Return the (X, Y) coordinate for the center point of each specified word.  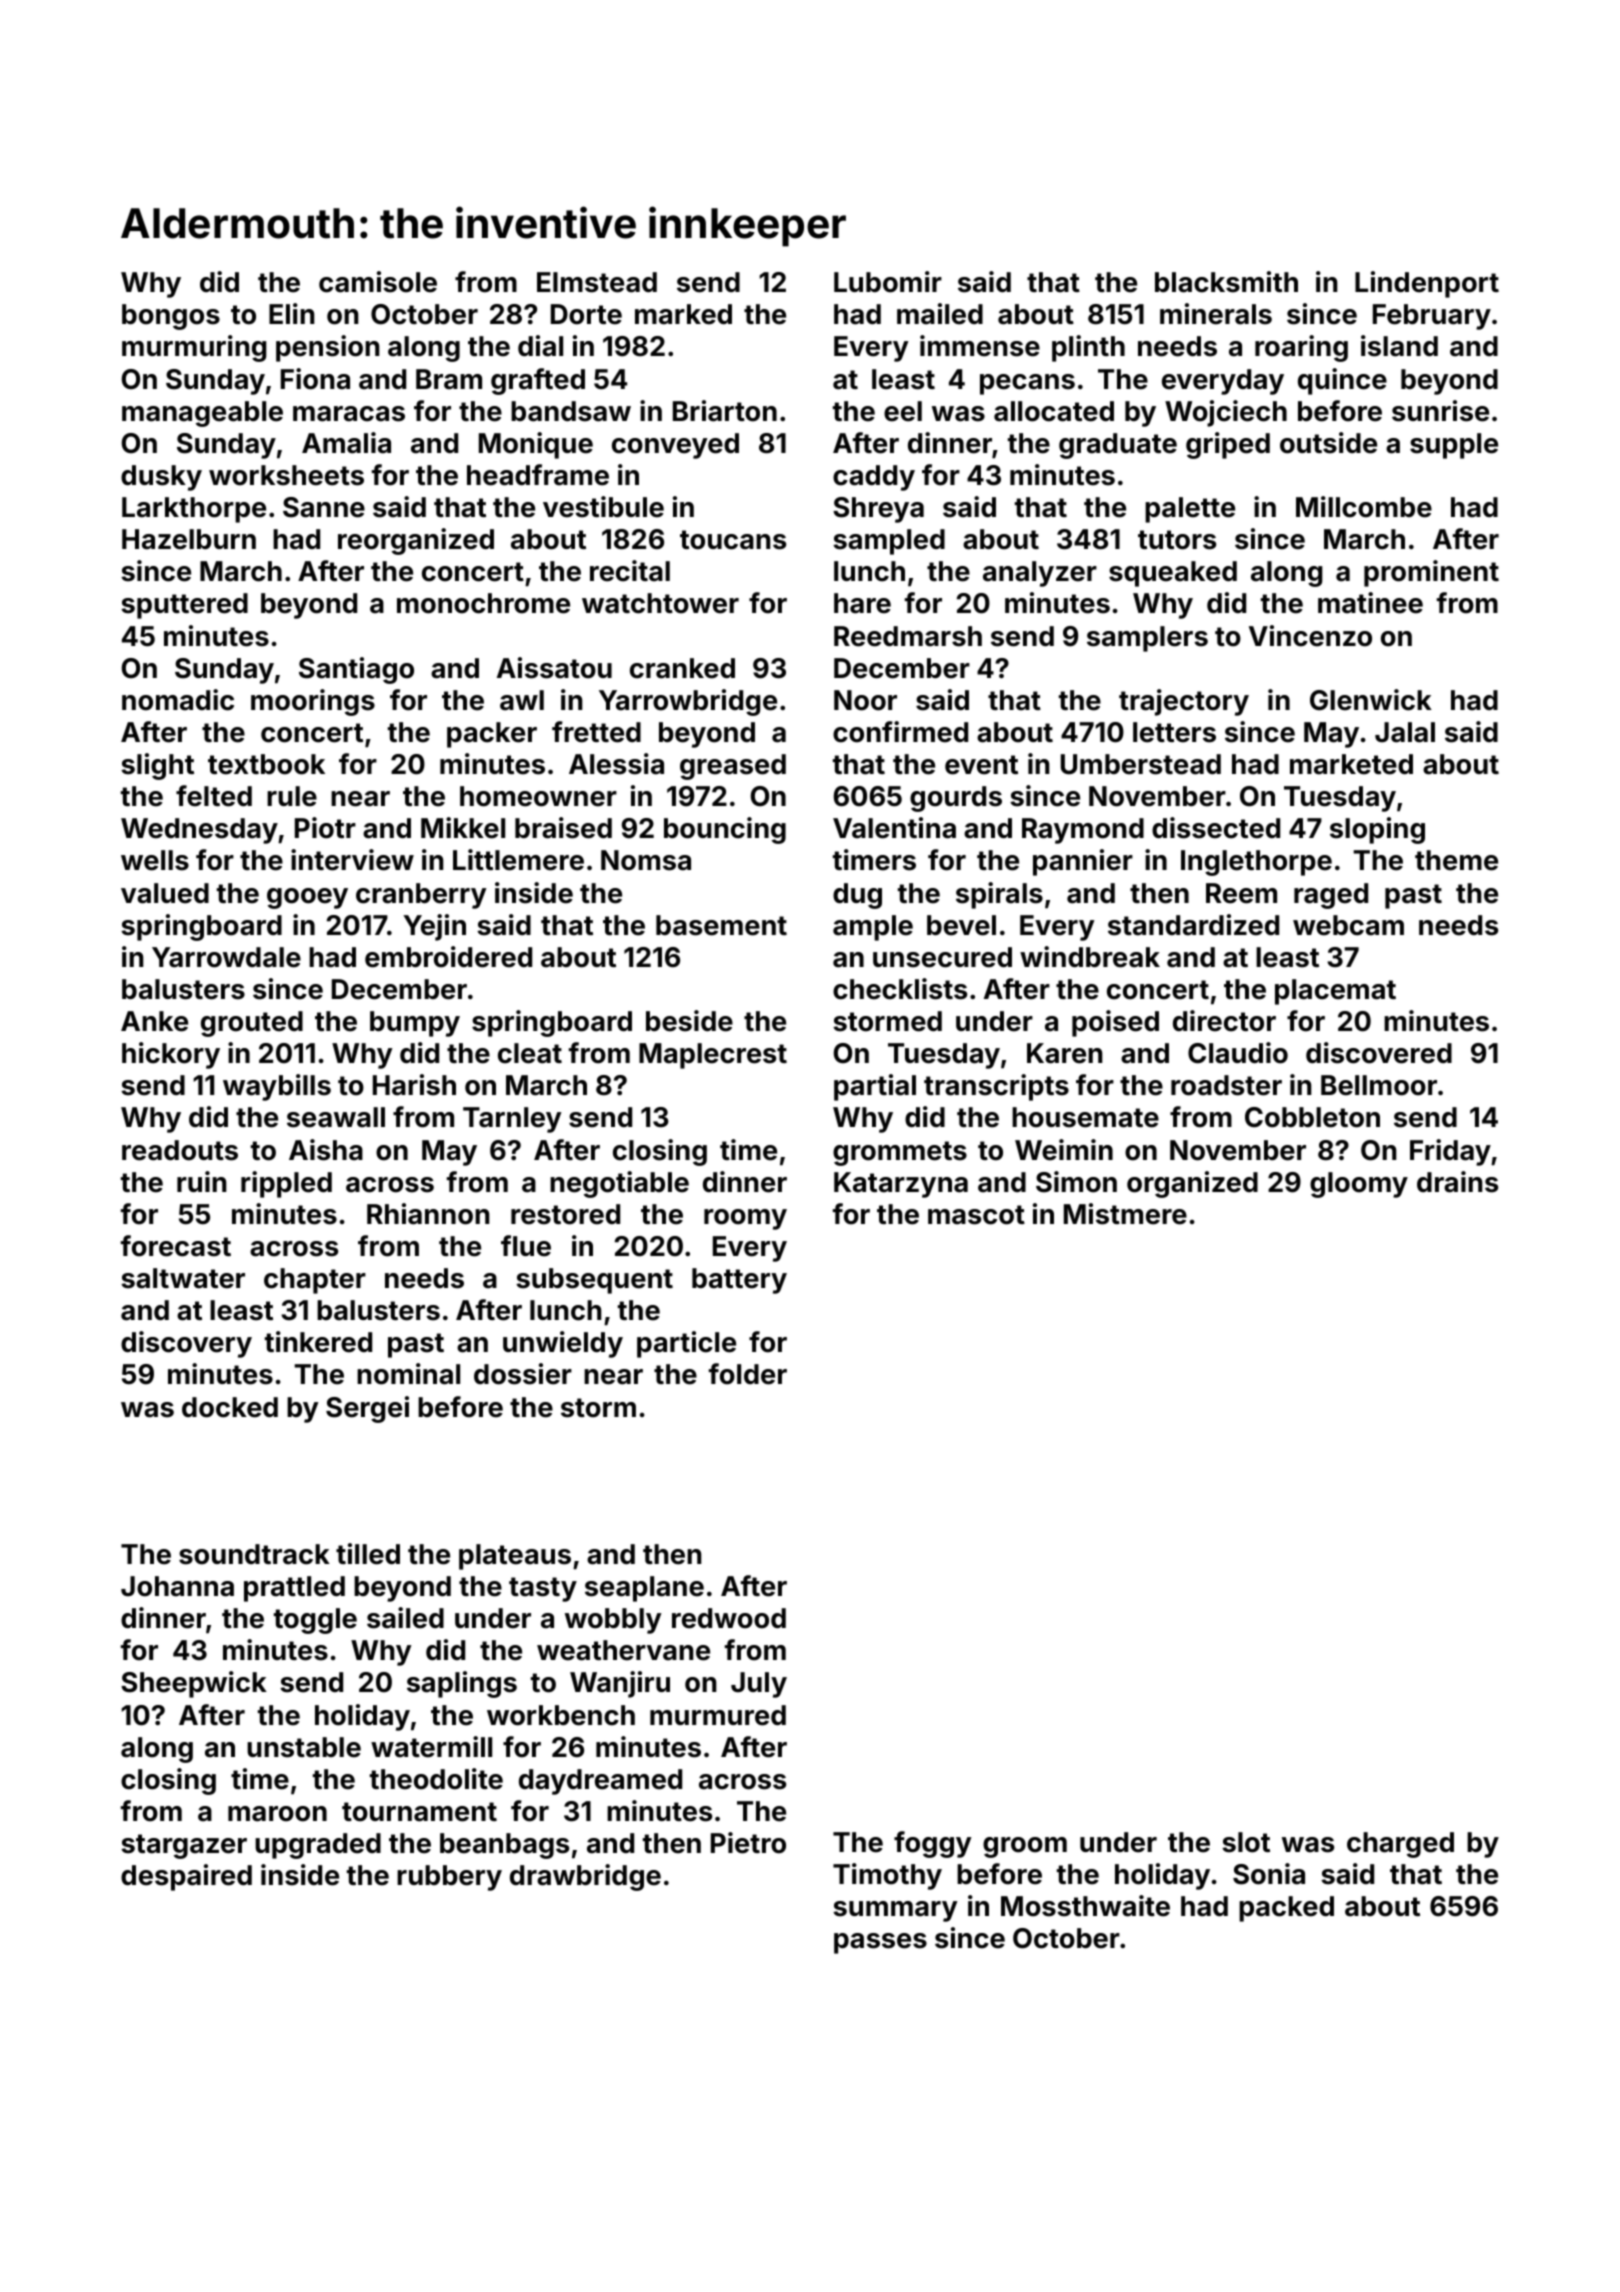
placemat (1335, 992)
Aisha (326, 1150)
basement (721, 925)
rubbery (449, 1878)
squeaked (1173, 574)
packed (1286, 1909)
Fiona (315, 379)
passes (880, 1943)
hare (862, 603)
